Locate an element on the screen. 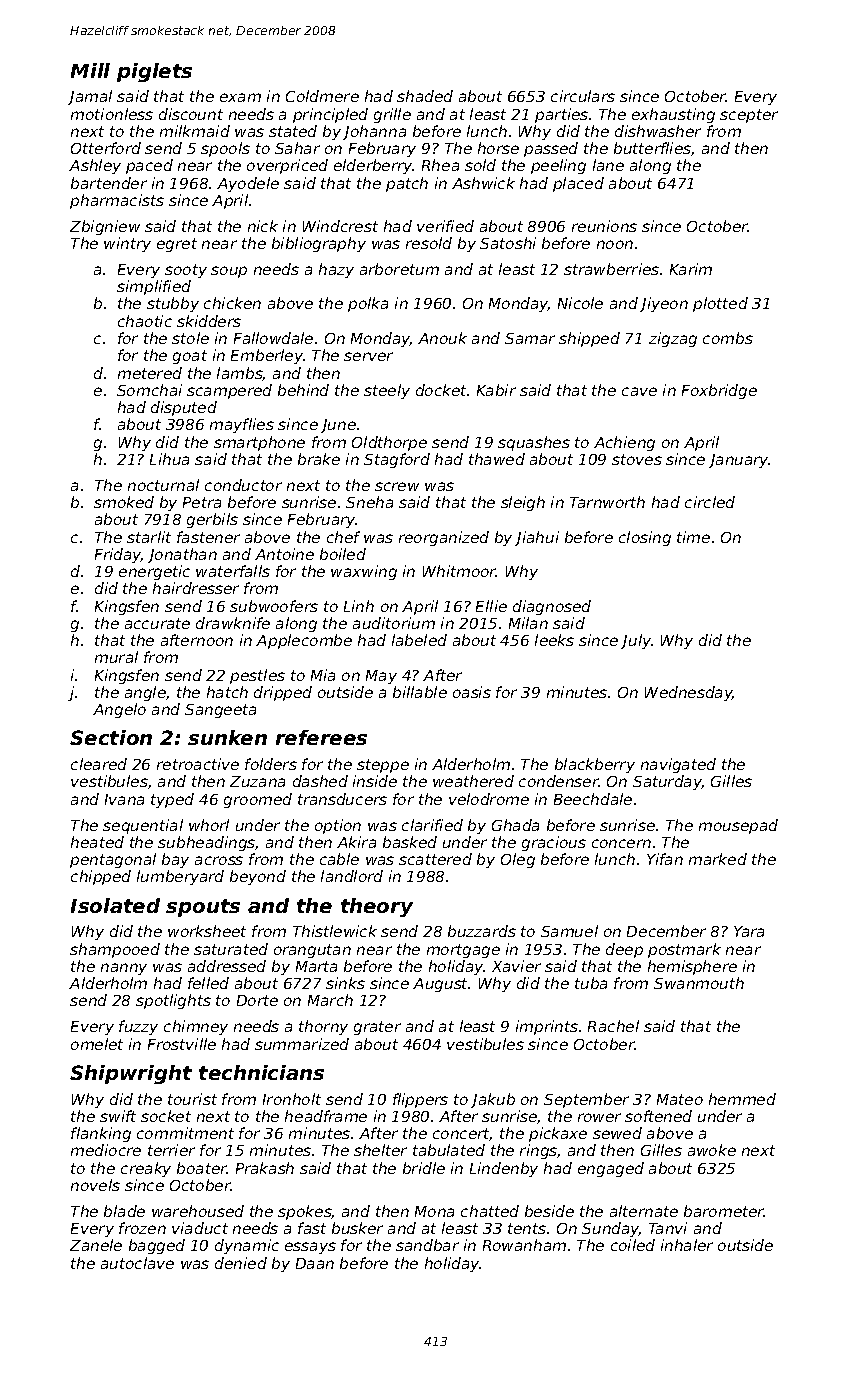  fuzzy is located at coordinates (138, 1027).
